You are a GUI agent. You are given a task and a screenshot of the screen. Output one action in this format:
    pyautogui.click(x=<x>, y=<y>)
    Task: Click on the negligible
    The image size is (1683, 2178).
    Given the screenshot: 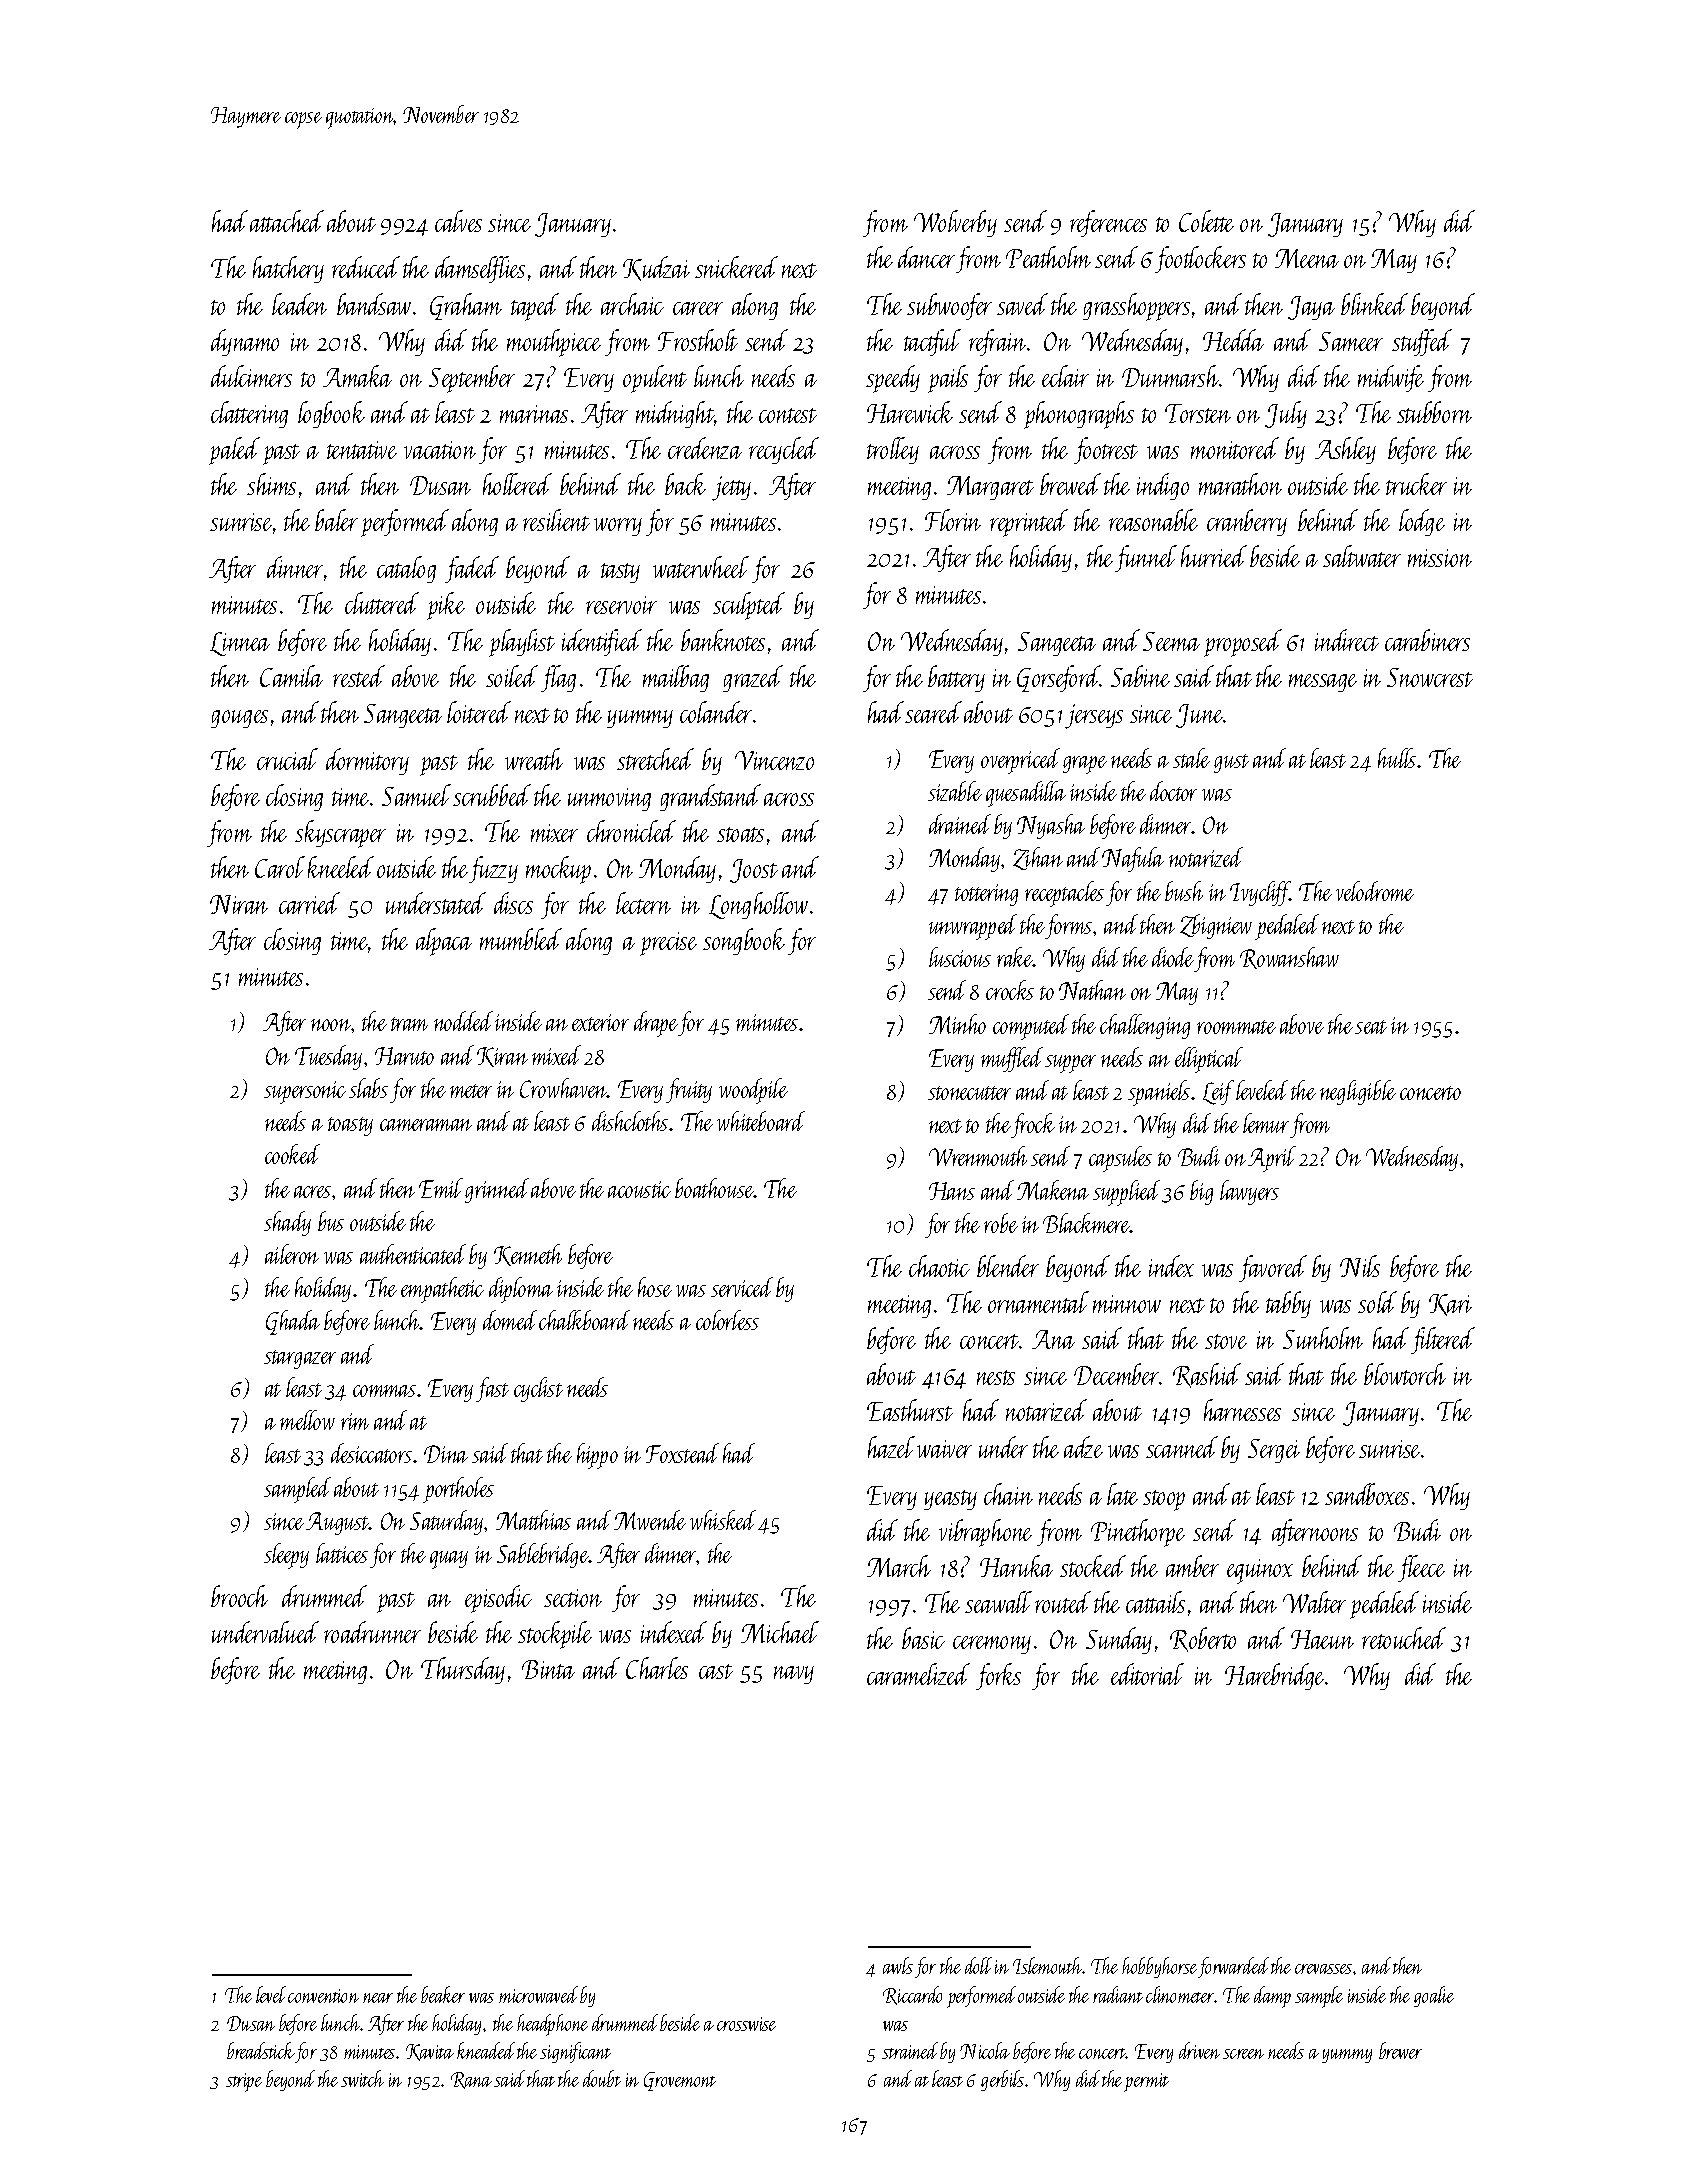 What is the action you would take?
    pyautogui.click(x=1358, y=1092)
